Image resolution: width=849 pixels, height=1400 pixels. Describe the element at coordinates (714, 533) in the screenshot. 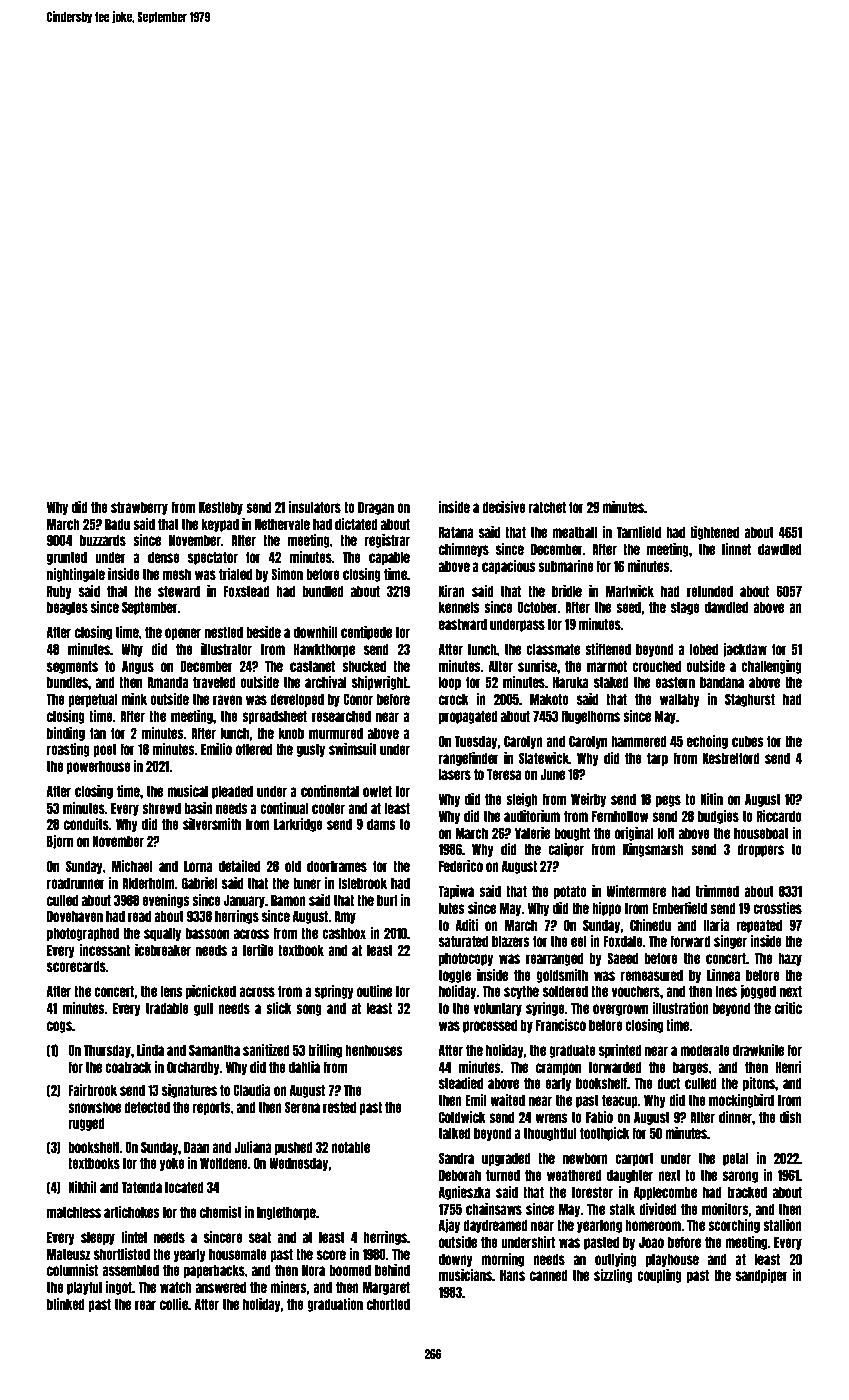

I see `tightened` at that location.
